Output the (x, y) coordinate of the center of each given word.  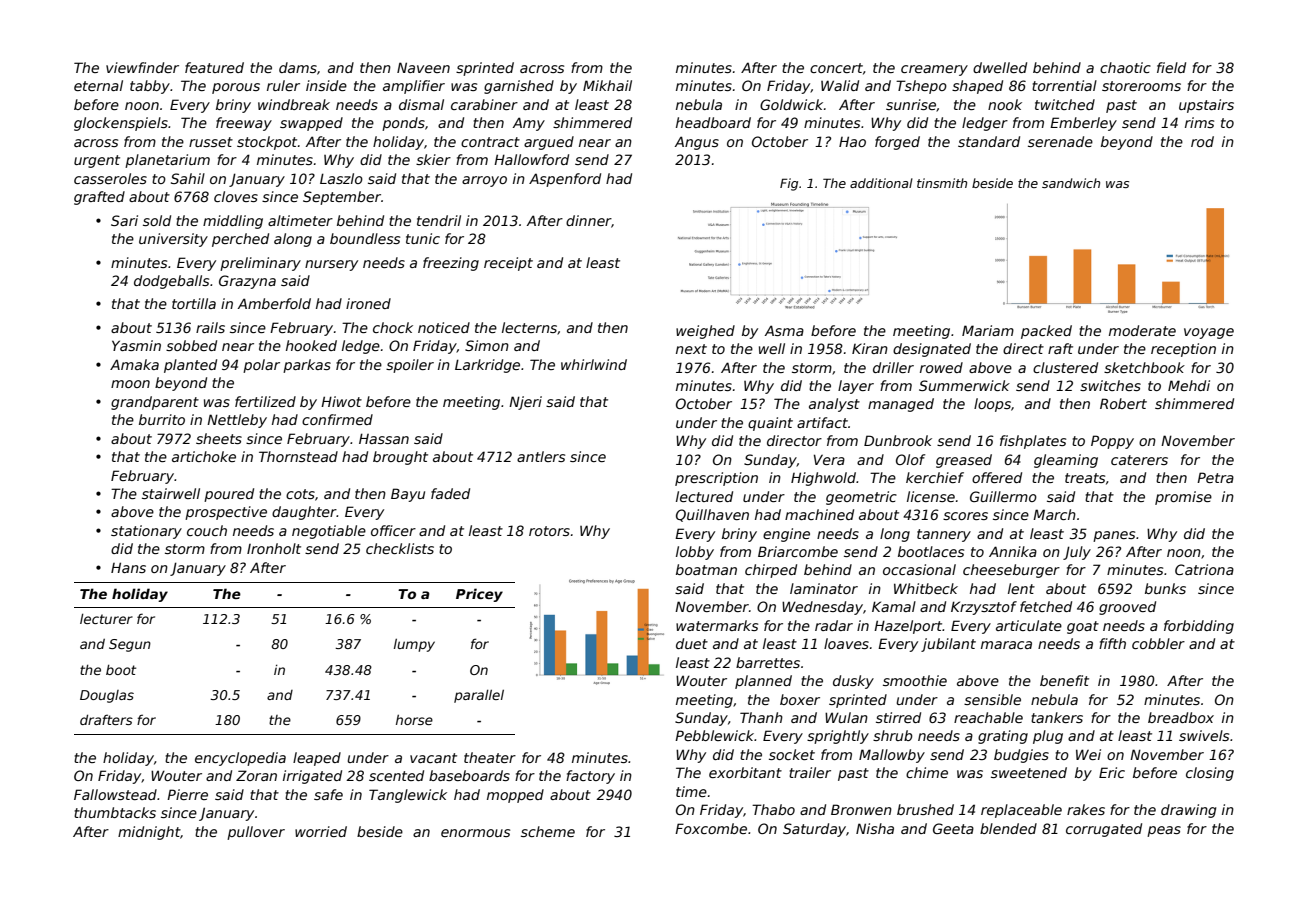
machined (819, 514)
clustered (1065, 367)
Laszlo (341, 178)
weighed (705, 332)
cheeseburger (1011, 571)
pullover (256, 833)
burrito (162, 419)
